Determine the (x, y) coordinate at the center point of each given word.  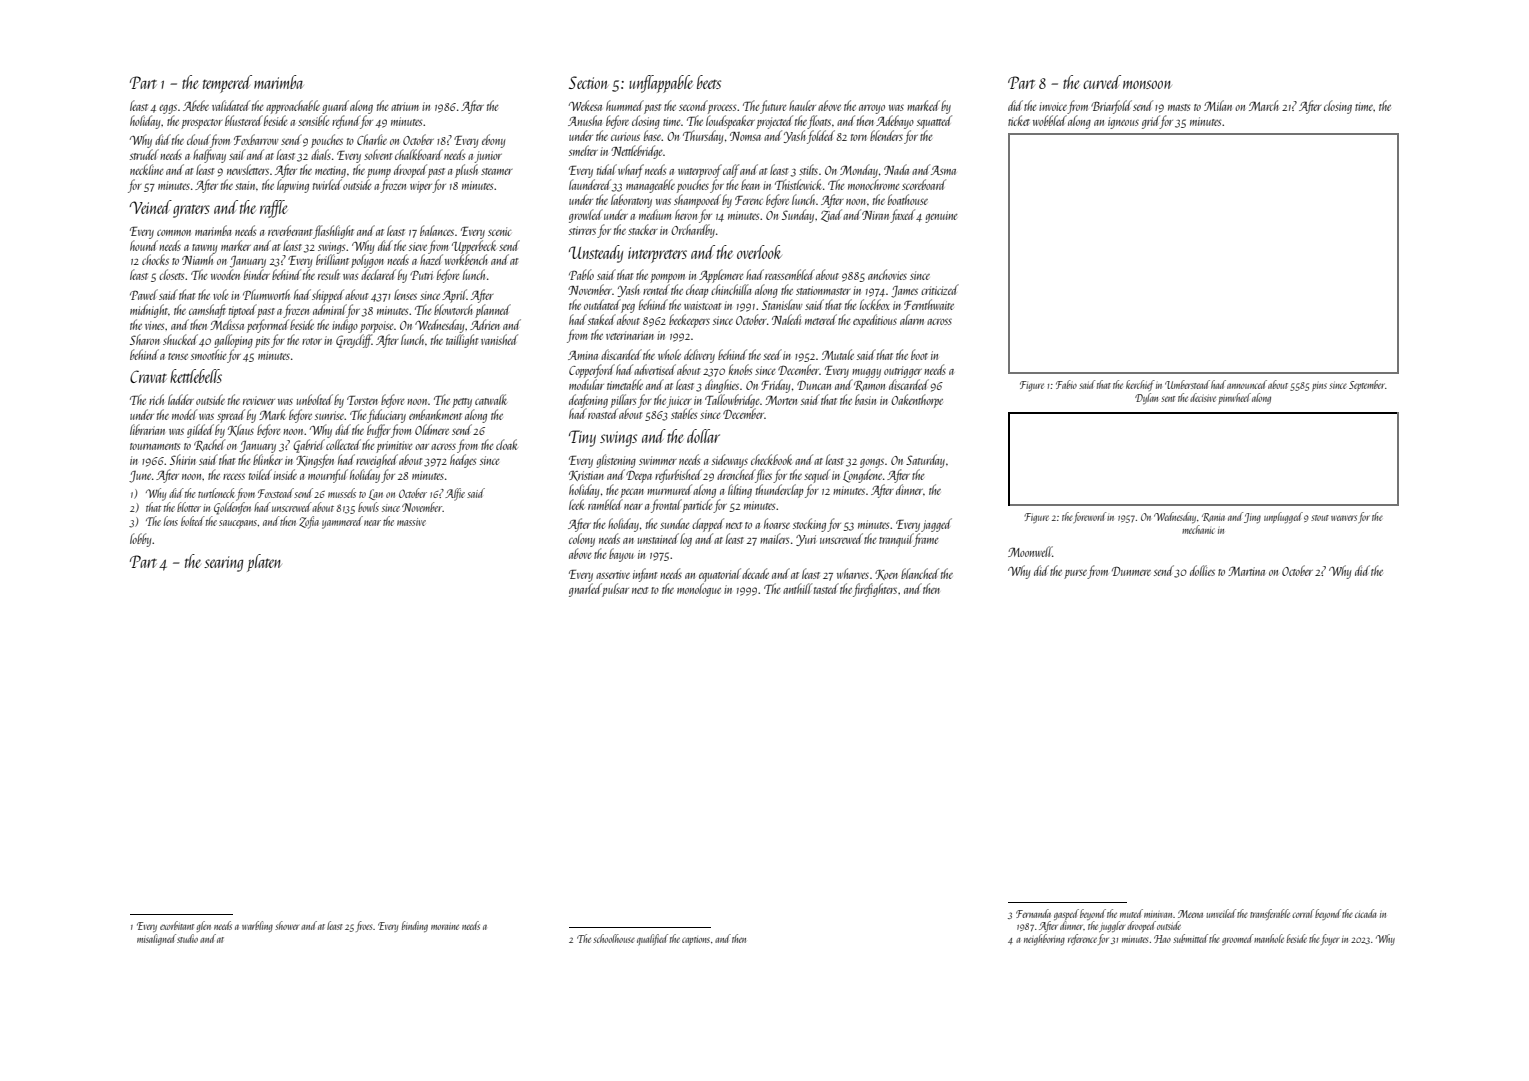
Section (588, 82)
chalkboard (419, 154)
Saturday (925, 461)
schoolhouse (614, 938)
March (1264, 105)
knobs (740, 369)
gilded (200, 431)
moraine (445, 926)
